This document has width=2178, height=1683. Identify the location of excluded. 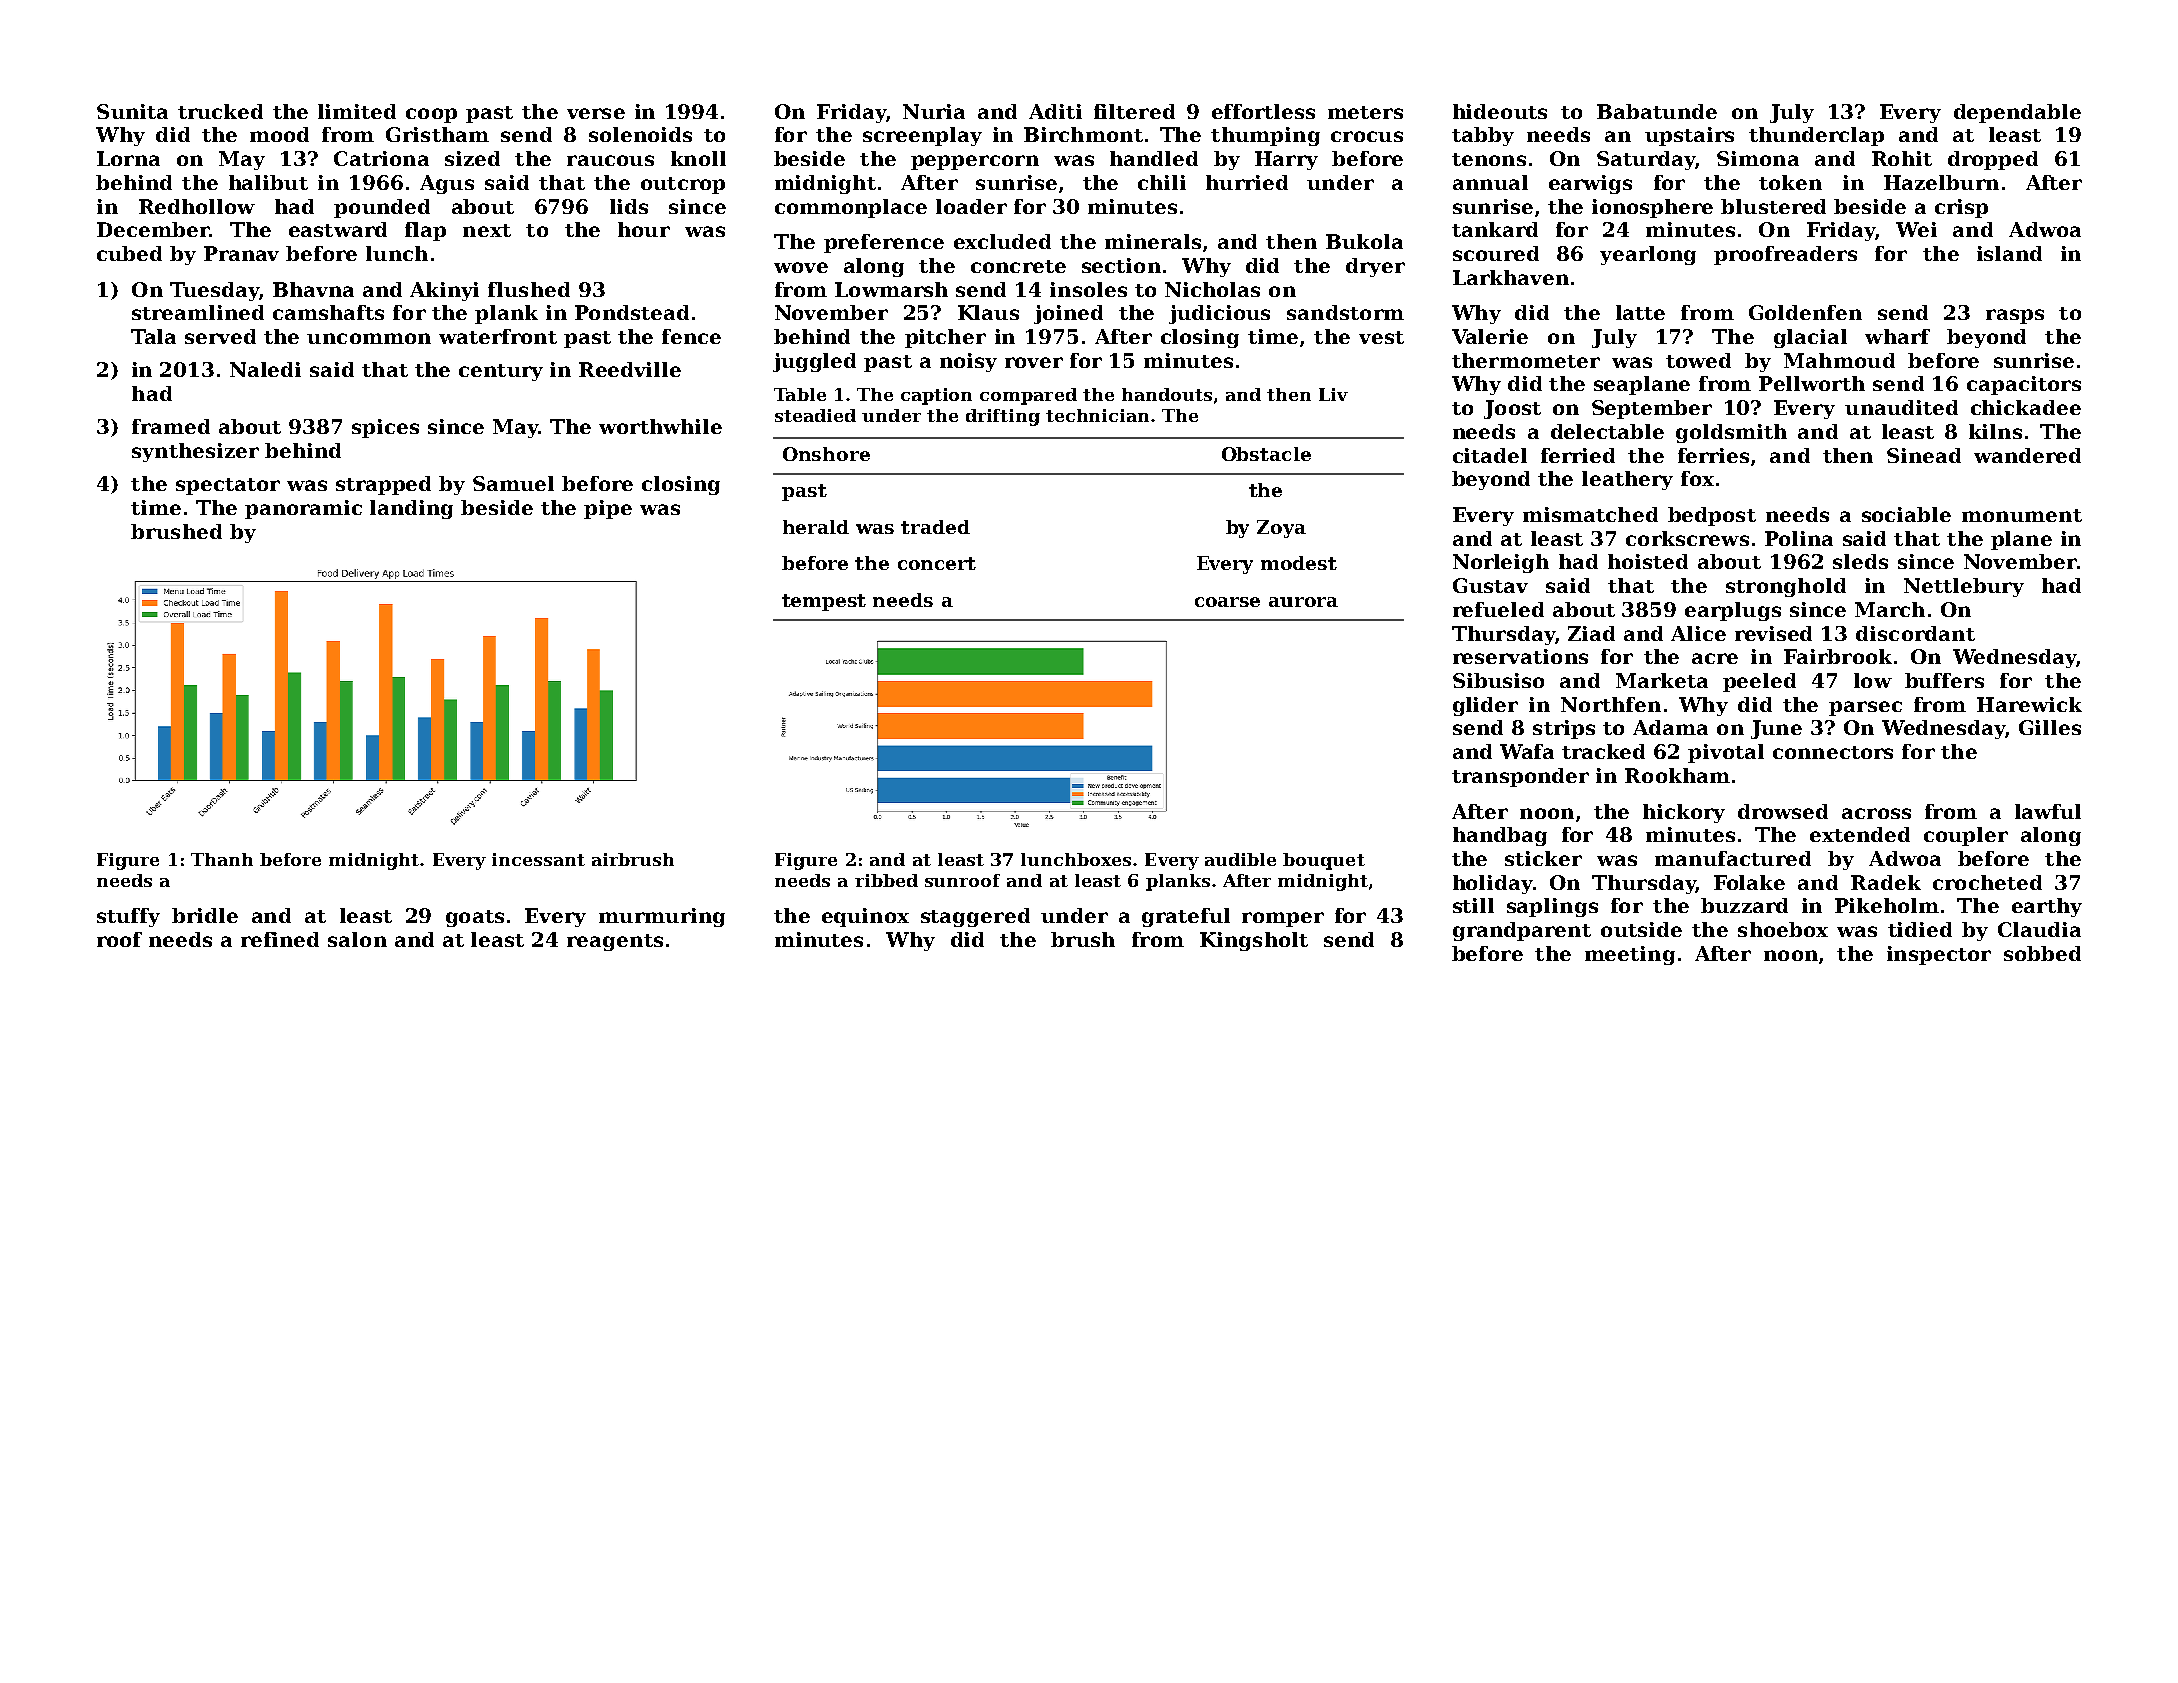
(1002, 241).
